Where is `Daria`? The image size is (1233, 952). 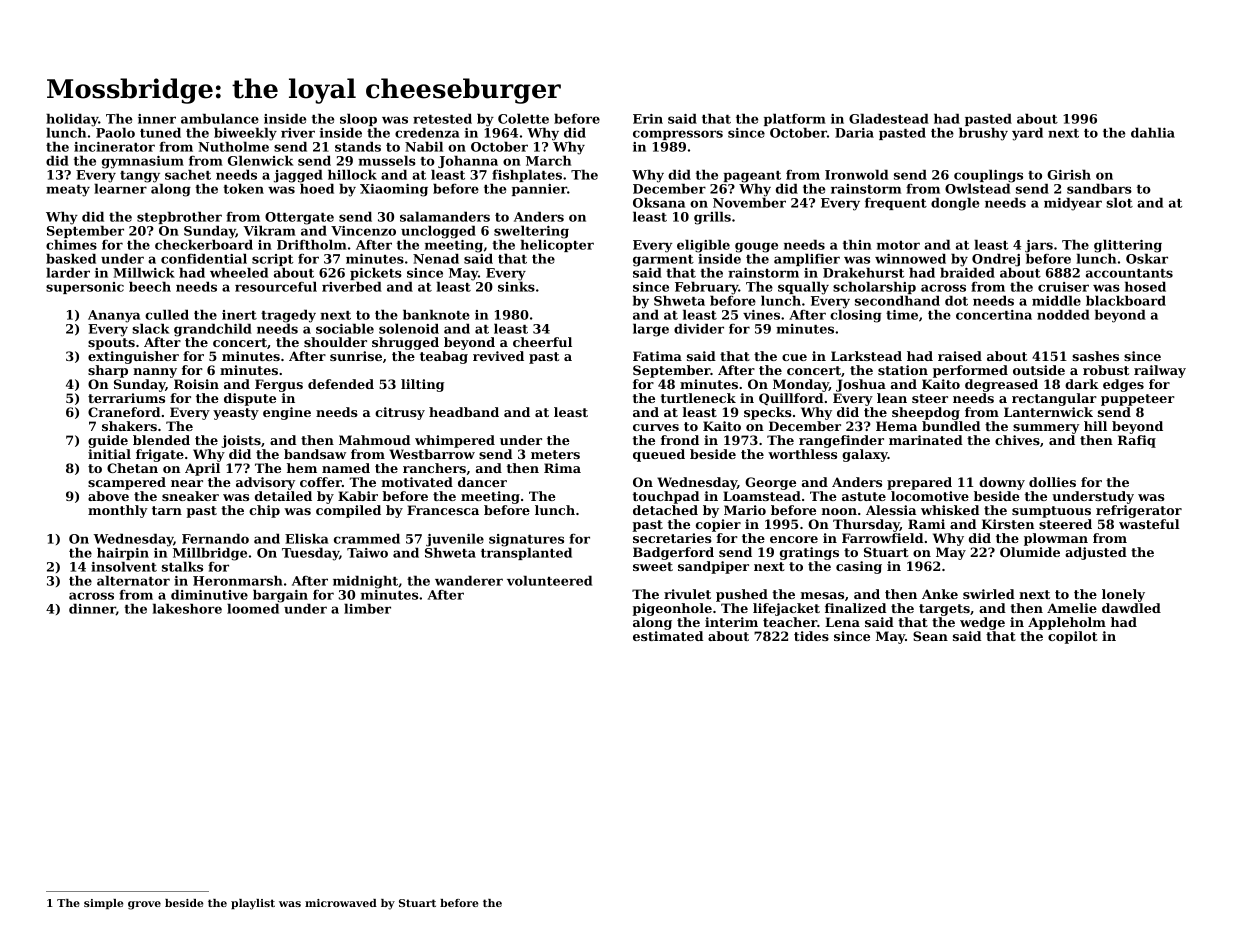 Daria is located at coordinates (854, 133).
